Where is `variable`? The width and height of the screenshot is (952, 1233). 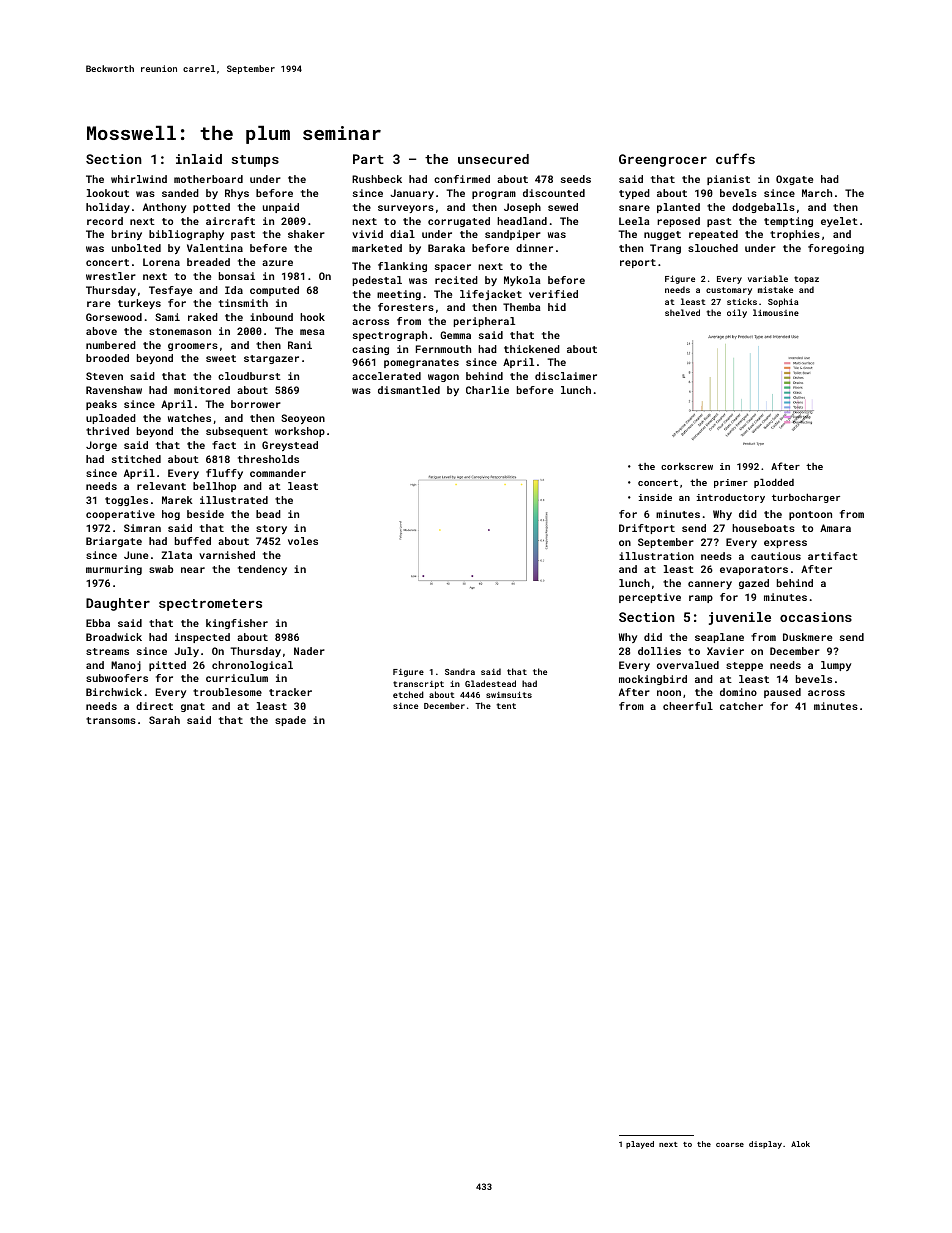
variable is located at coordinates (768, 278).
